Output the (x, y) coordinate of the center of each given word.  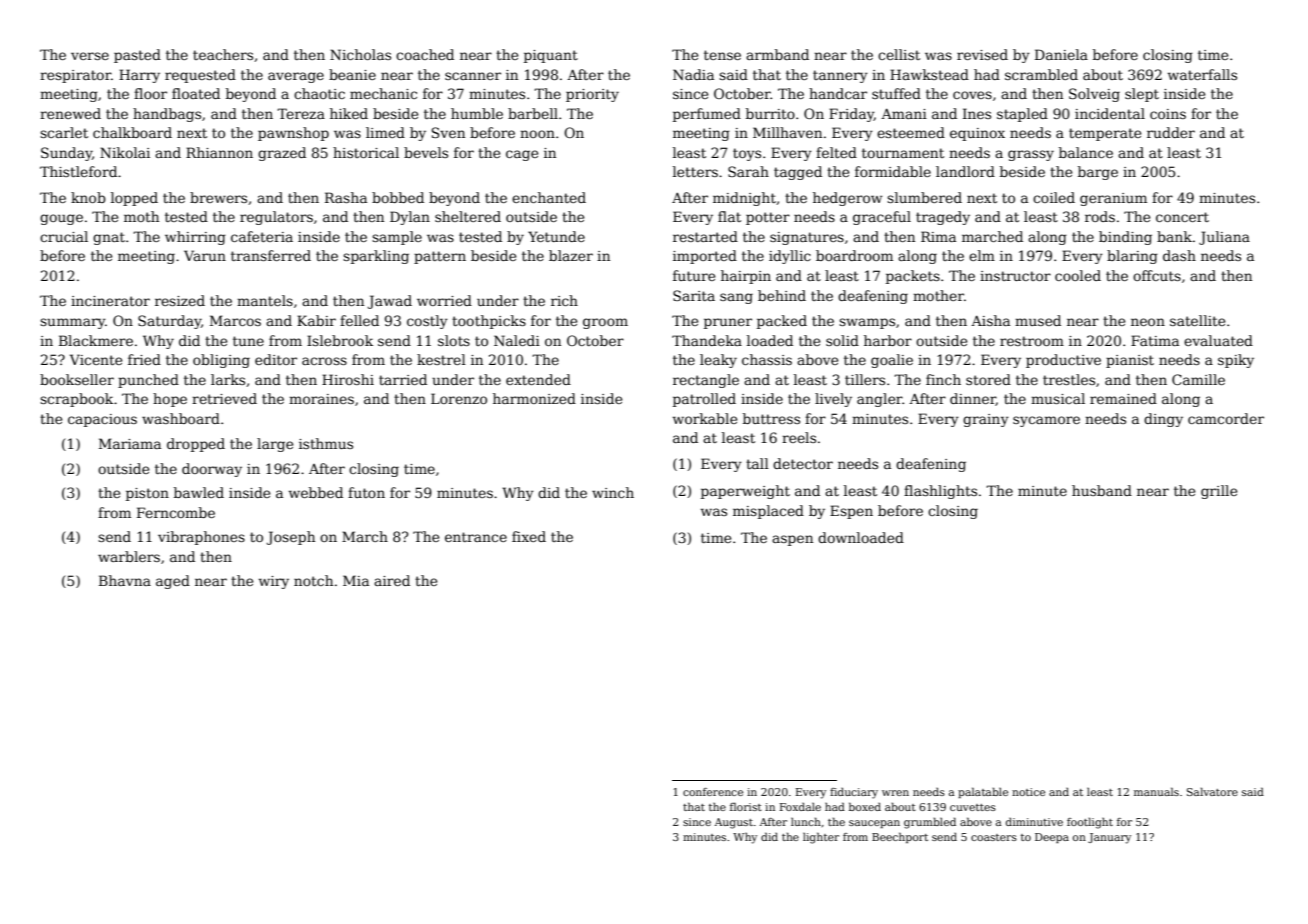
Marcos (235, 320)
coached (425, 54)
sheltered (468, 216)
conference (713, 792)
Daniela (1061, 54)
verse (90, 56)
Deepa (1052, 838)
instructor (1015, 276)
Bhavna (125, 580)
